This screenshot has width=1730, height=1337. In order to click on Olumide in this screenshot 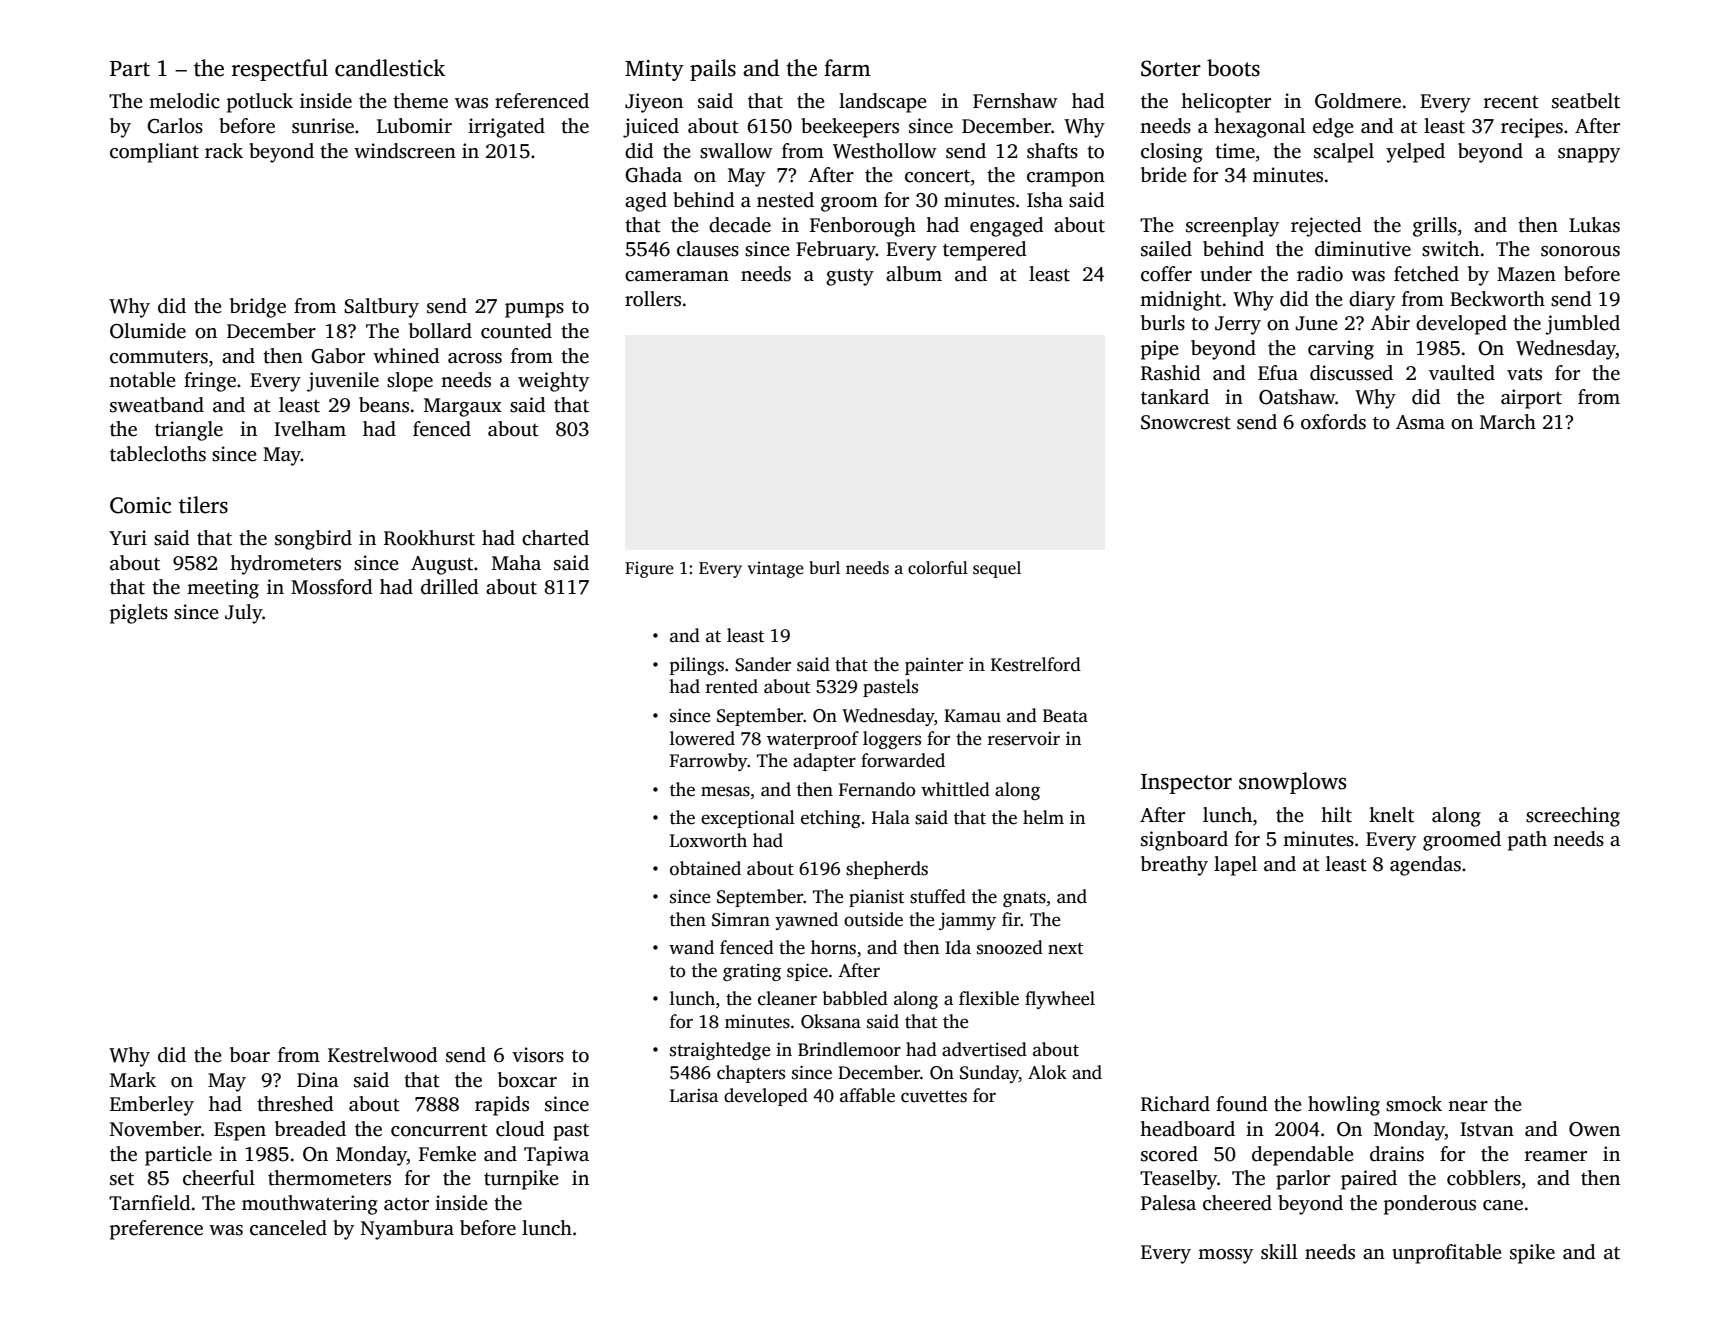, I will do `click(148, 331)`.
